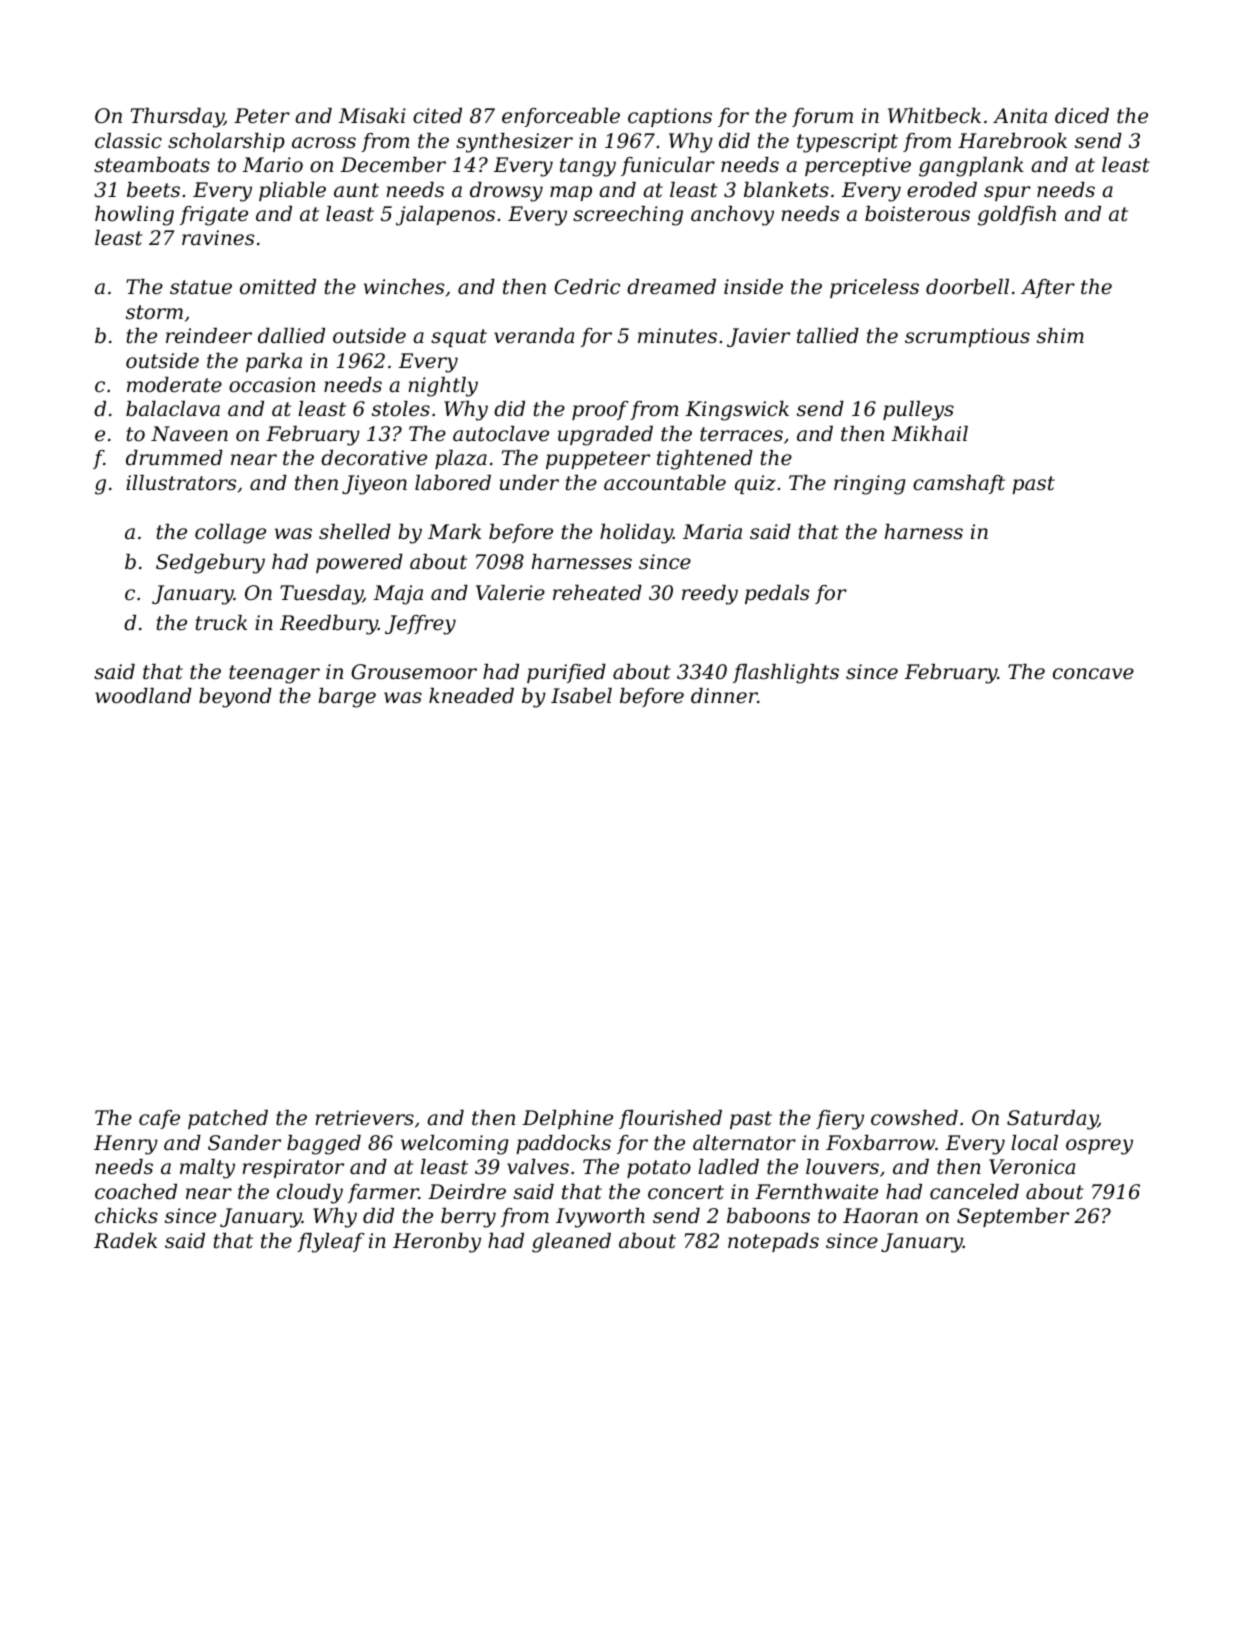 The width and height of the image is (1256, 1626). Describe the element at coordinates (365, 1118) in the image. I see `retrievers` at that location.
